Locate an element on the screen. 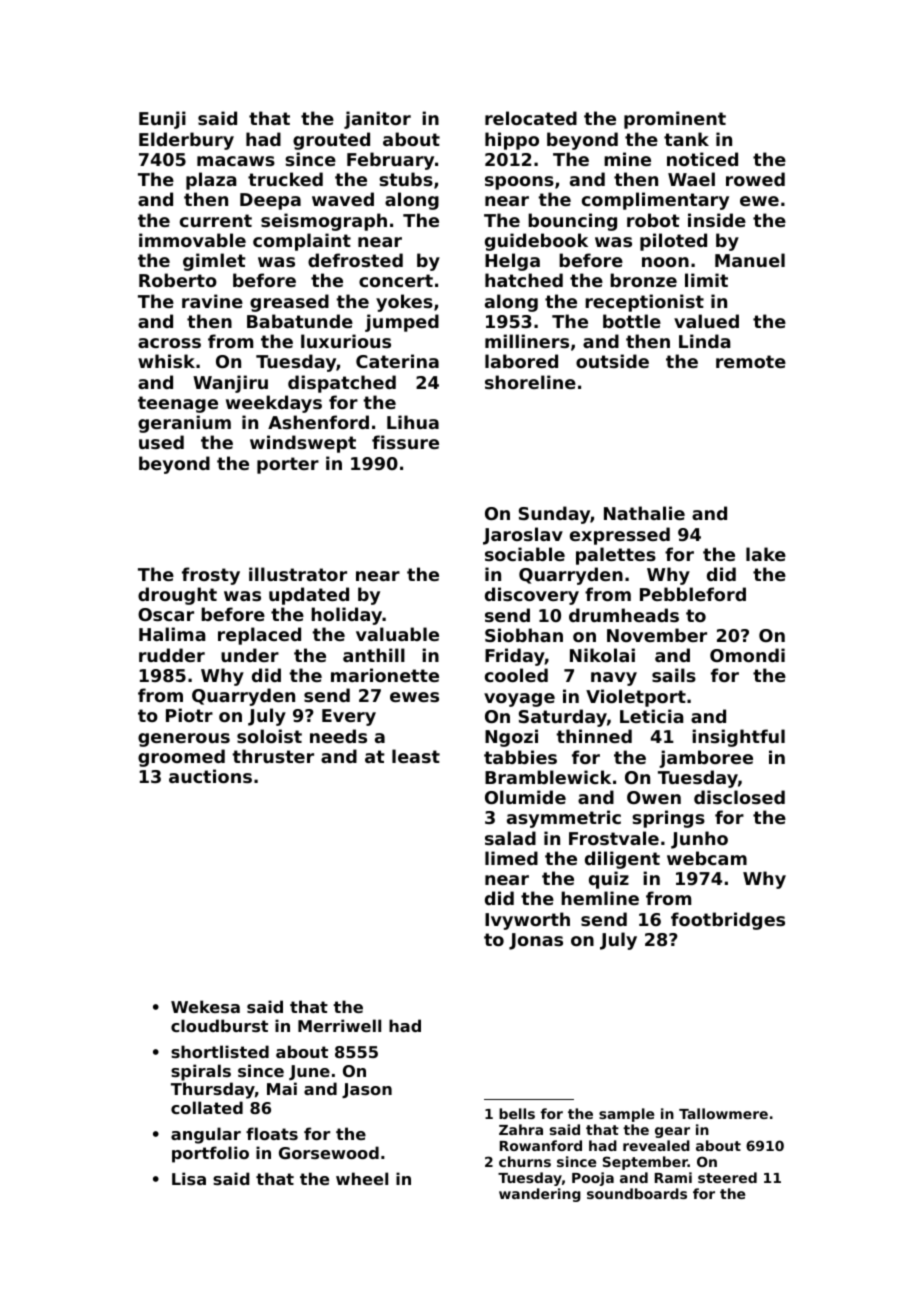  collated is located at coordinates (207, 1107).
